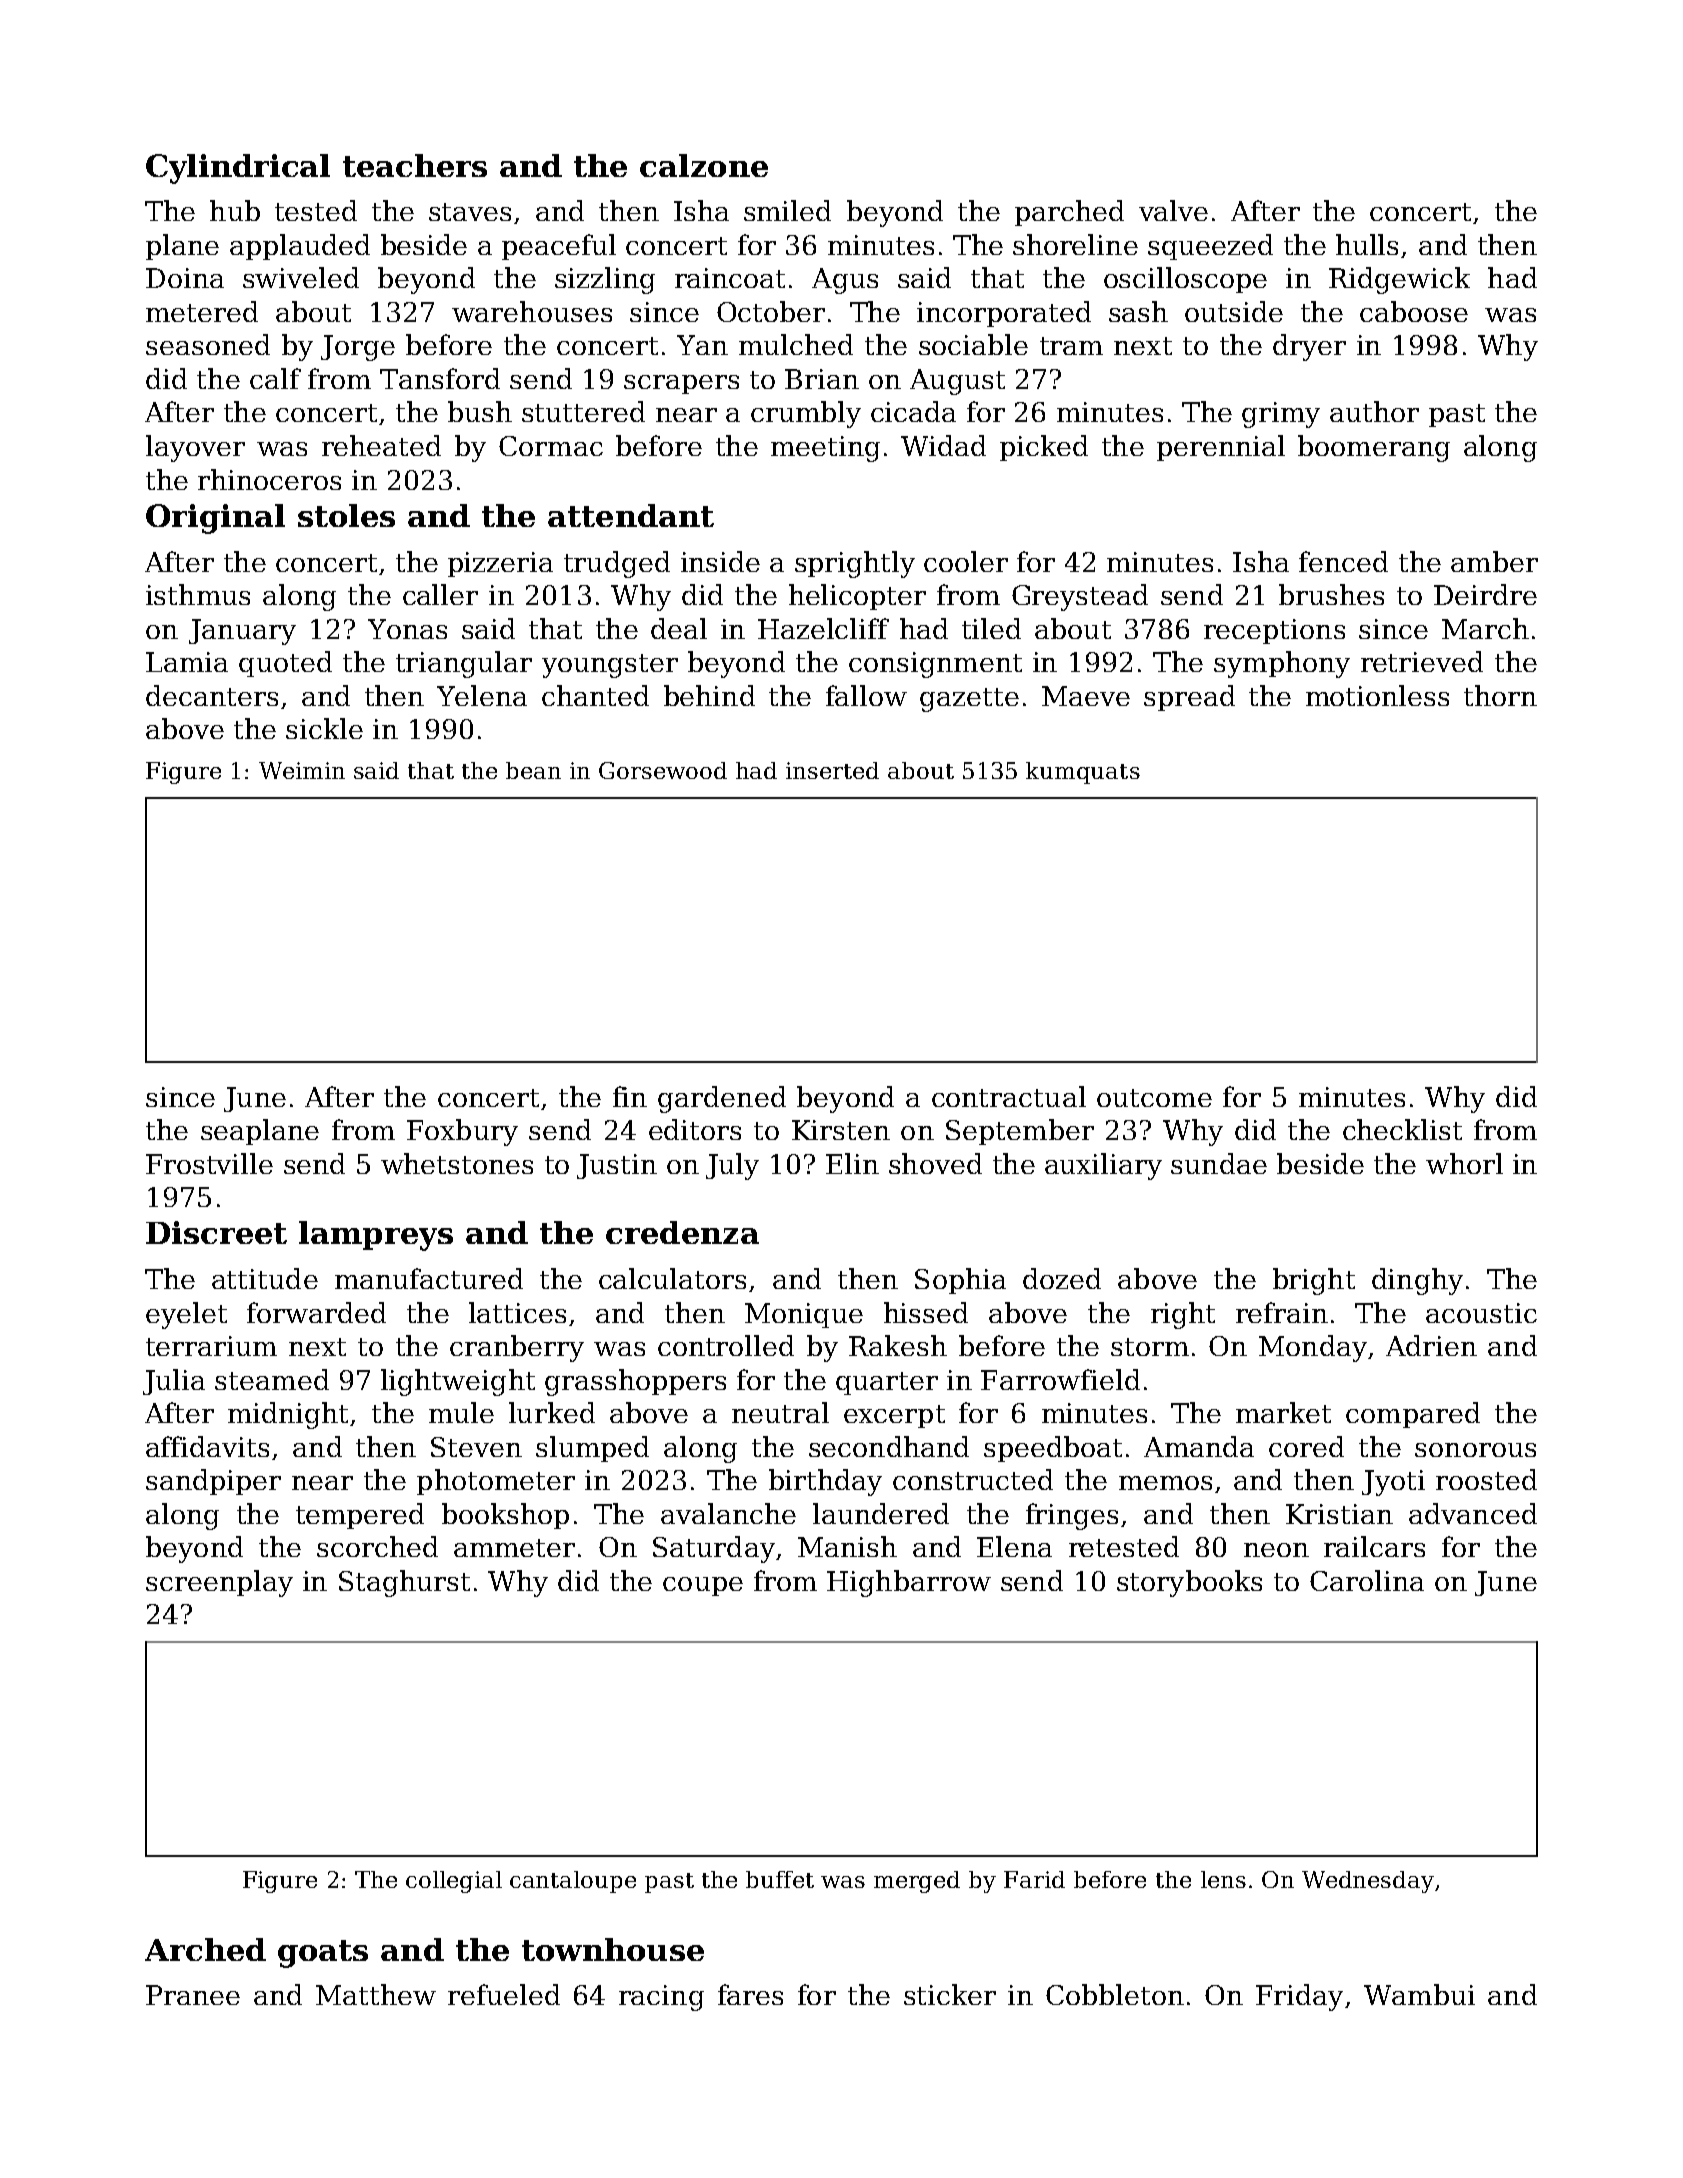 This screenshot has width=1683, height=2178. I want to click on dozed, so click(1062, 1278).
